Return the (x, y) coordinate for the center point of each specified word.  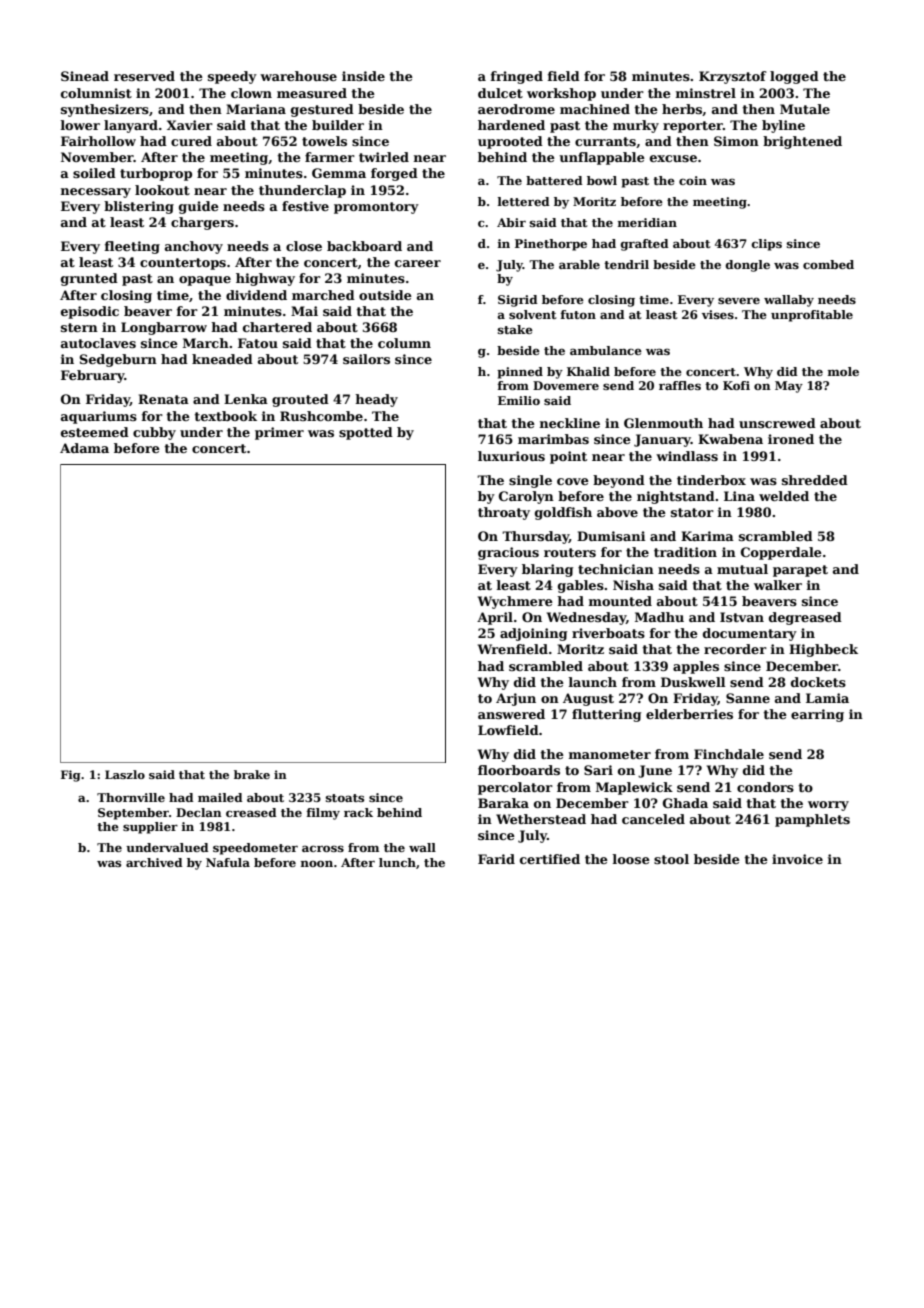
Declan (199, 812)
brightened (802, 142)
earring (817, 715)
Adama (84, 448)
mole (843, 371)
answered (511, 714)
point (568, 457)
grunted (89, 279)
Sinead (85, 76)
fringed (517, 77)
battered (554, 180)
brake (252, 774)
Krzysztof (733, 77)
